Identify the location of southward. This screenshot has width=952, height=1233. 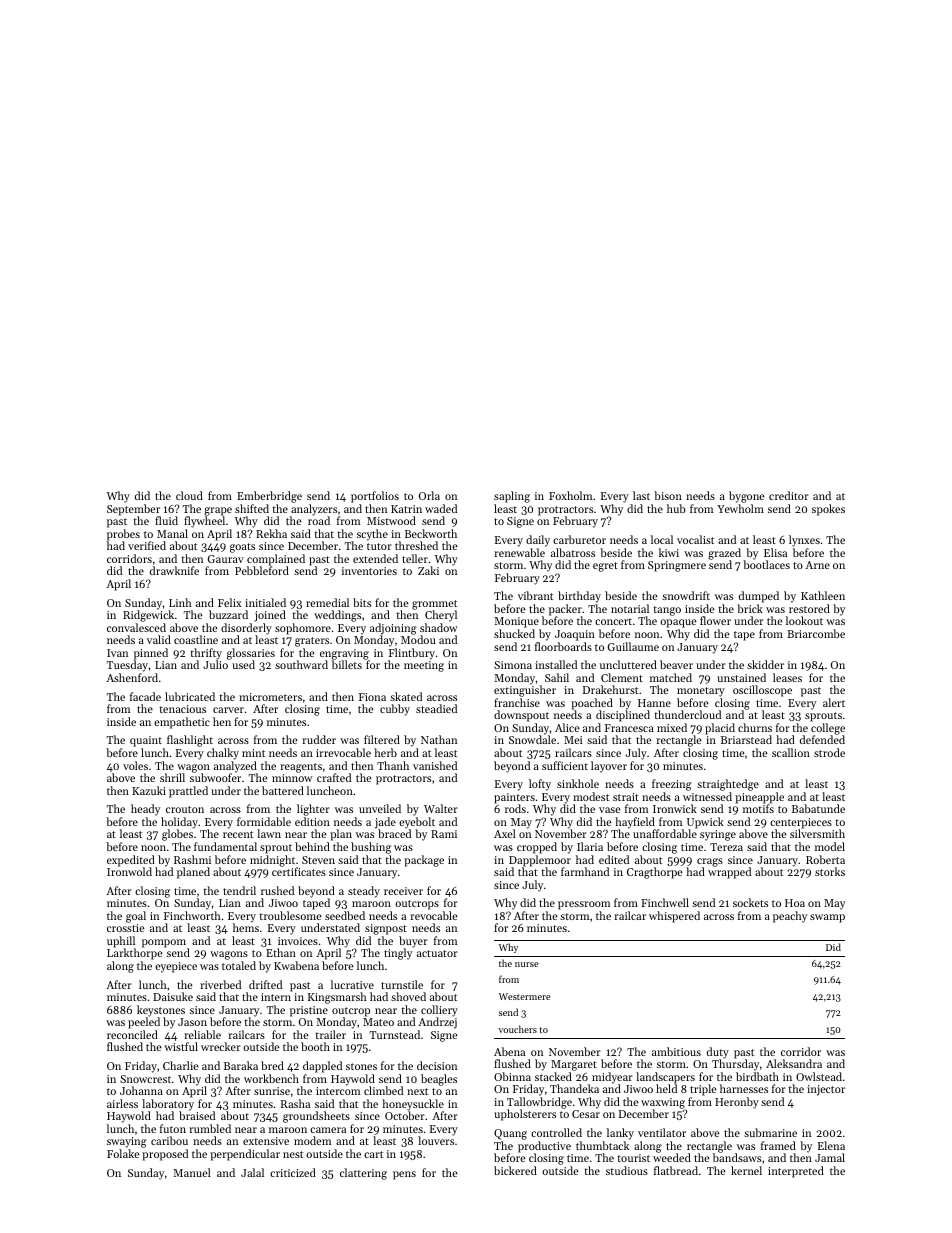
(301, 664).
